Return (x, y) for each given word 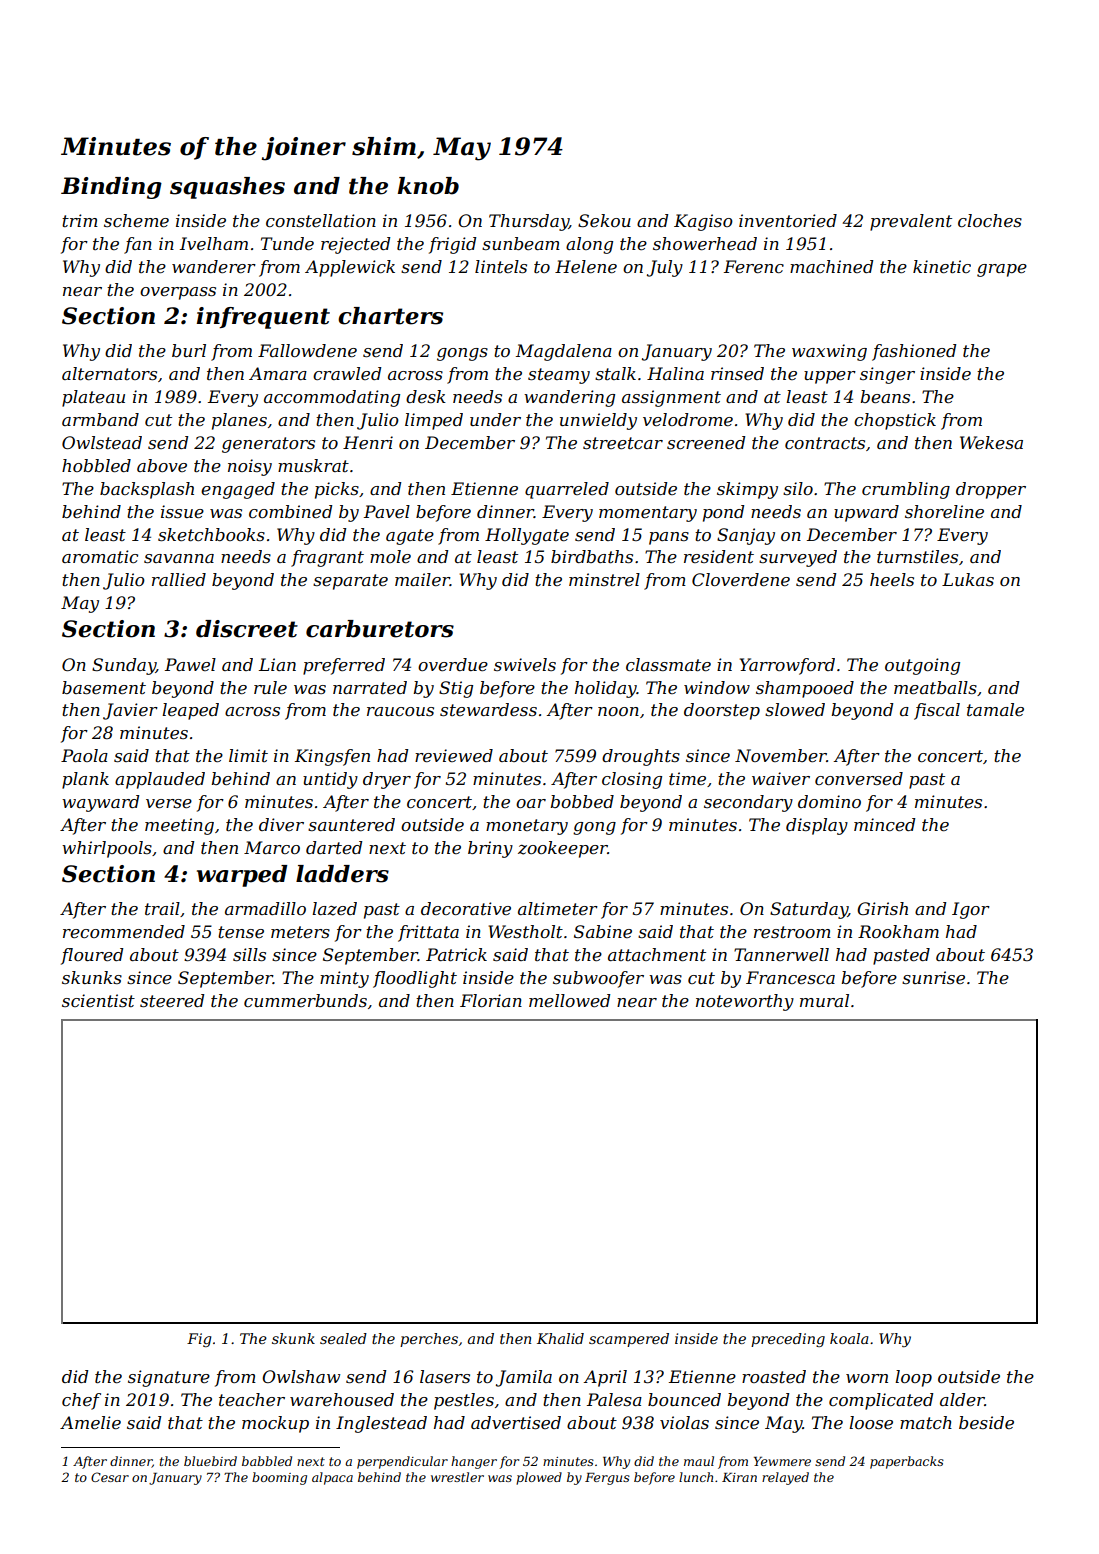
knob (428, 186)
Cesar (110, 1477)
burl (189, 350)
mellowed (569, 1000)
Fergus (607, 1479)
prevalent (911, 222)
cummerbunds (305, 1000)
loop (913, 1378)
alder (962, 1399)
